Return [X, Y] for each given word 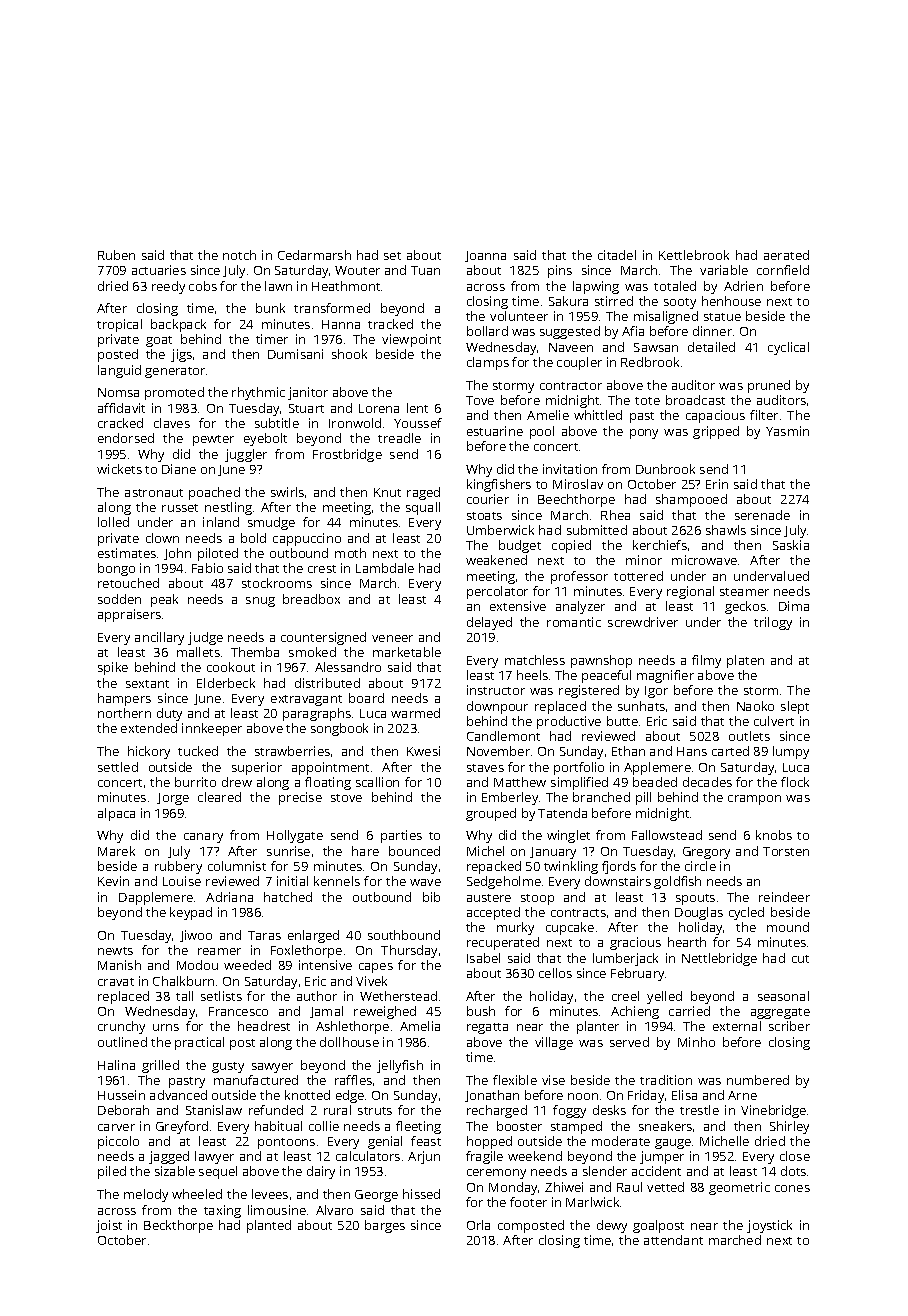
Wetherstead [398, 996]
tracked [390, 324]
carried [689, 1011]
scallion [377, 782]
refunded [276, 1110]
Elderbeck [226, 683]
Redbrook [650, 362]
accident [656, 1171]
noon [583, 1096]
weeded [247, 965]
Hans [692, 751]
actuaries [159, 270]
